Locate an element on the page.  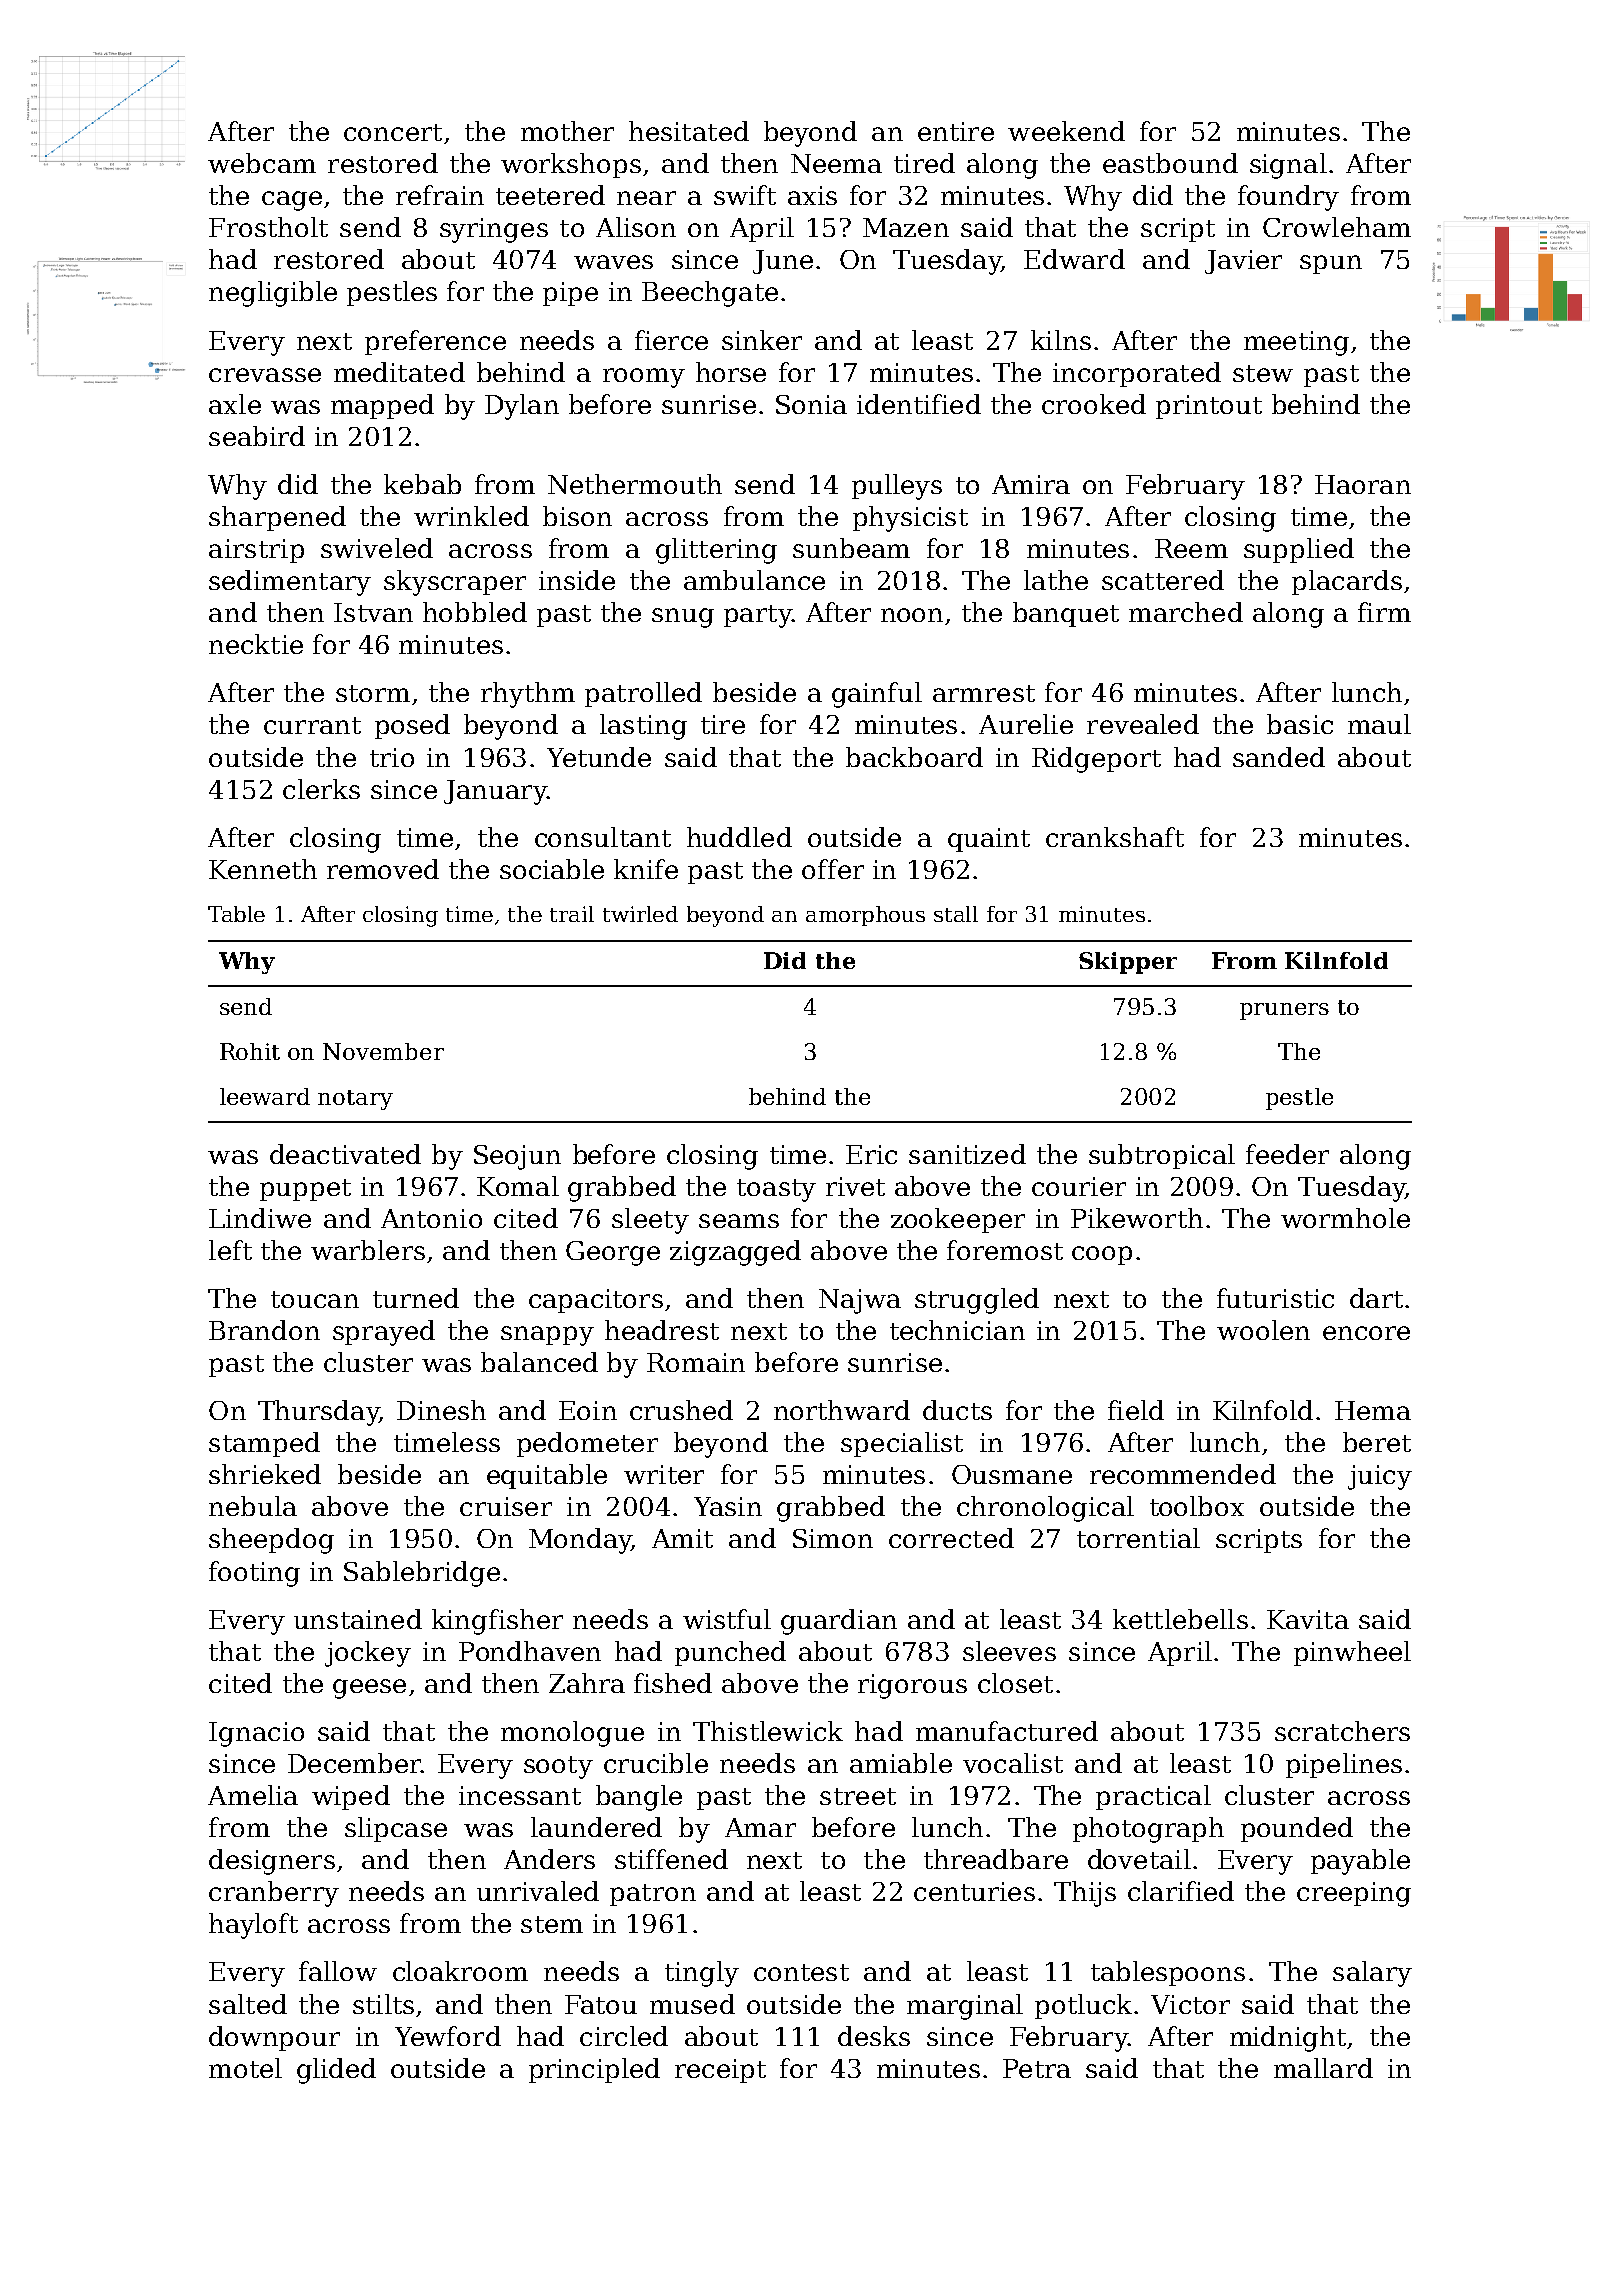
Dylan is located at coordinates (522, 407).
